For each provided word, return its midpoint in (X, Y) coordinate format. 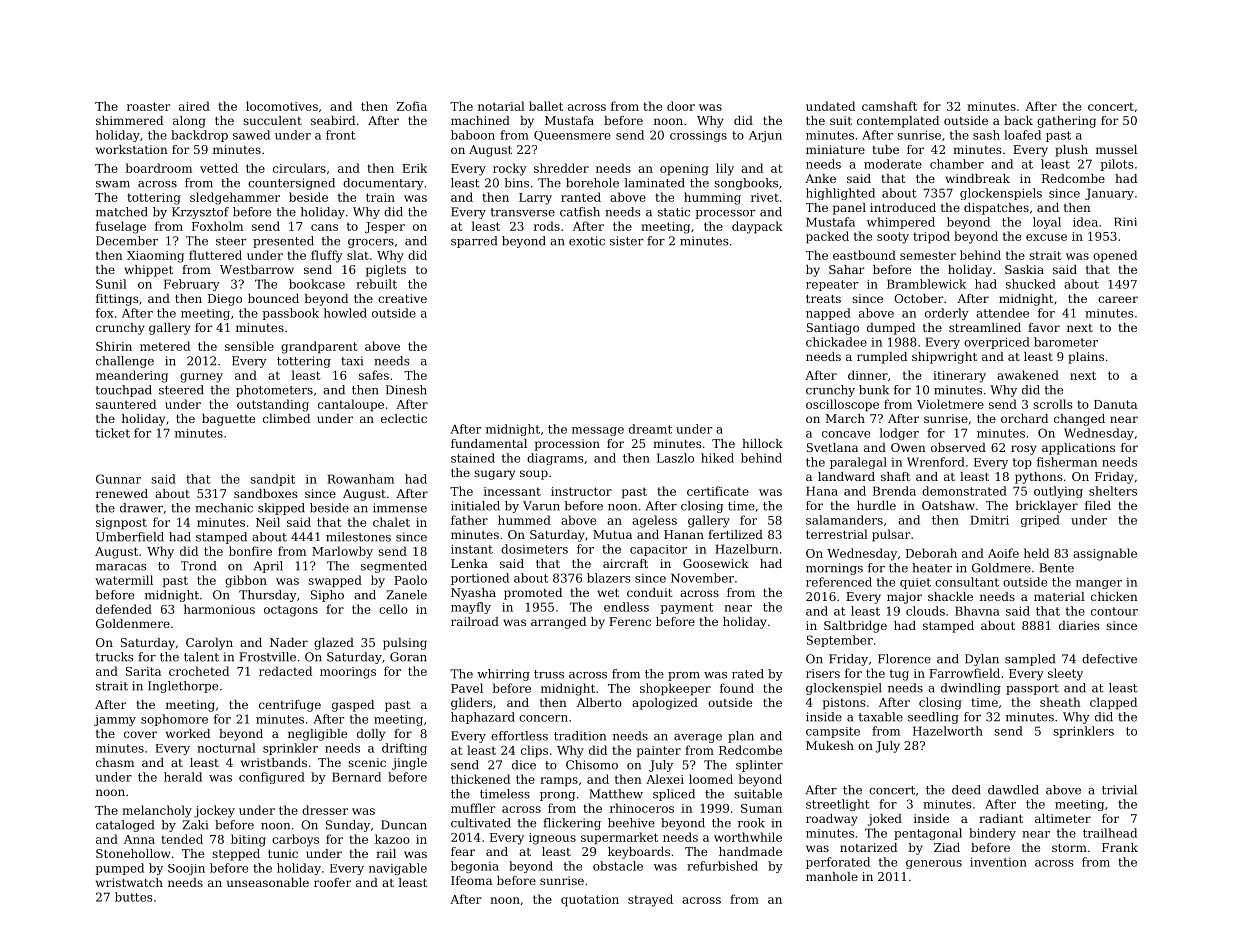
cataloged (125, 826)
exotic (587, 241)
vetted (219, 168)
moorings (348, 673)
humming (712, 198)
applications (1078, 449)
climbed (286, 418)
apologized (665, 704)
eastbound (864, 255)
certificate (718, 491)
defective (1109, 659)
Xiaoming (155, 257)
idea (1085, 222)
